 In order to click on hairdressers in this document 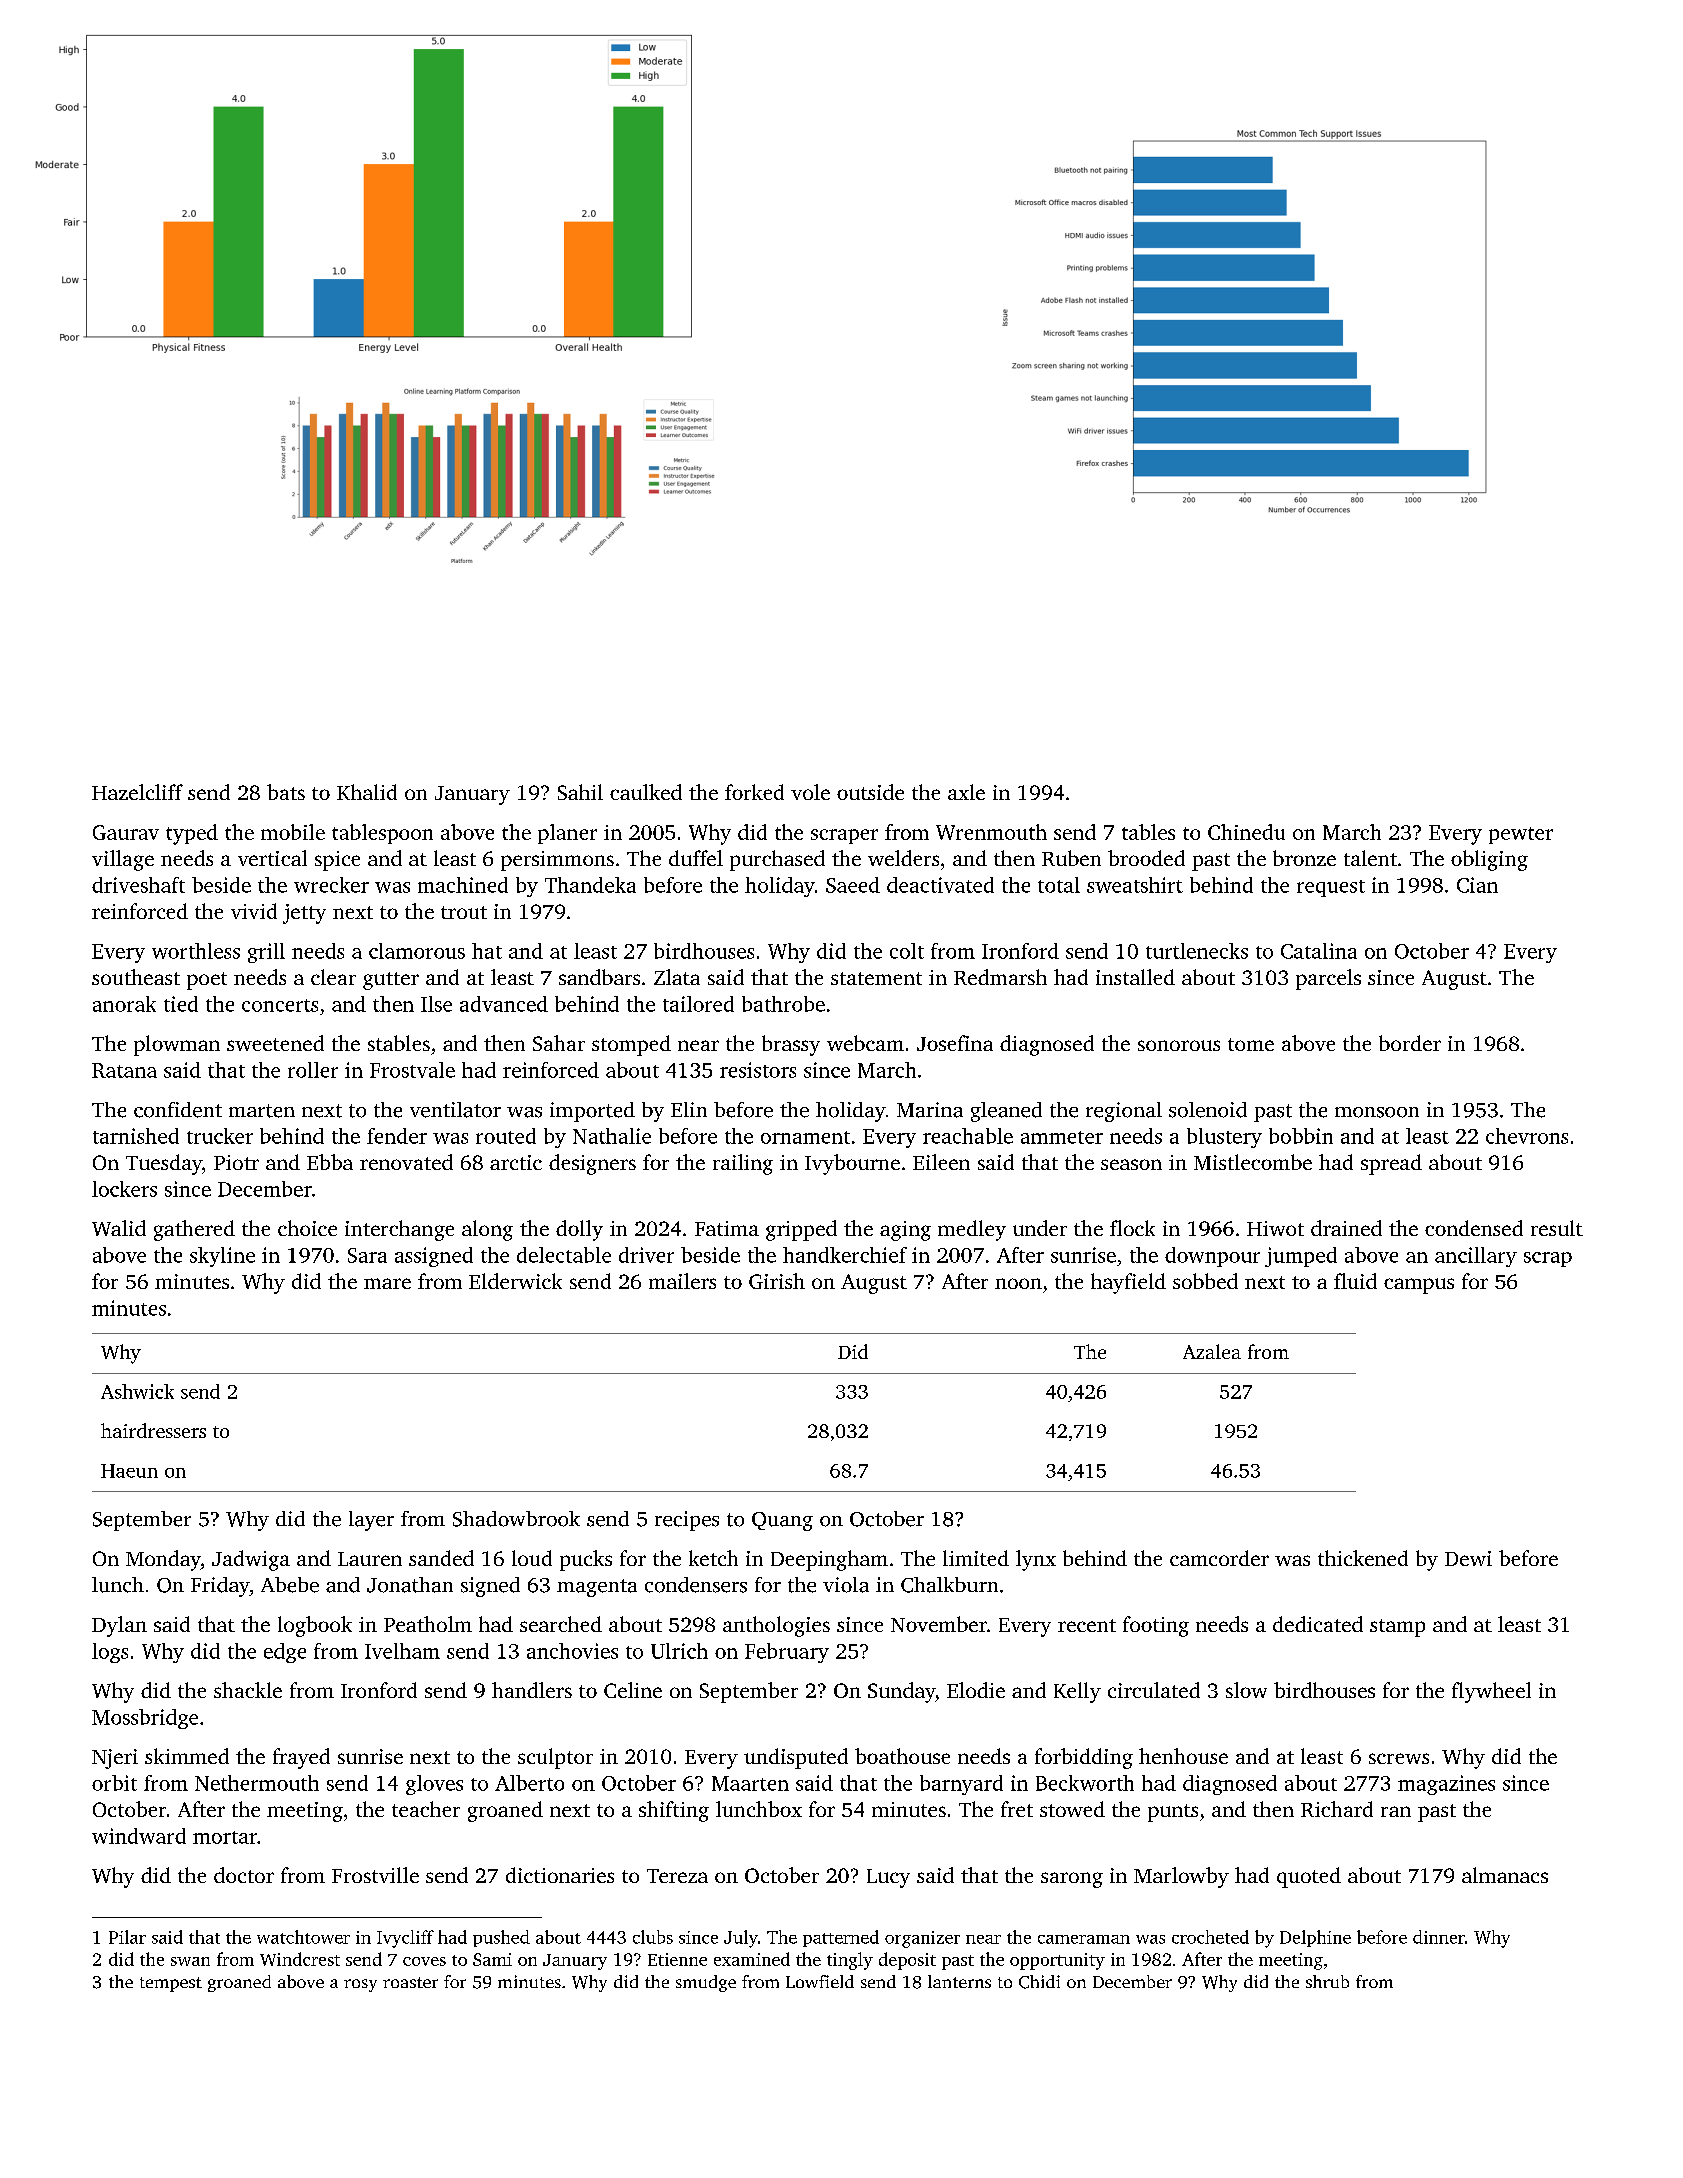, I will do `click(153, 1430)`.
